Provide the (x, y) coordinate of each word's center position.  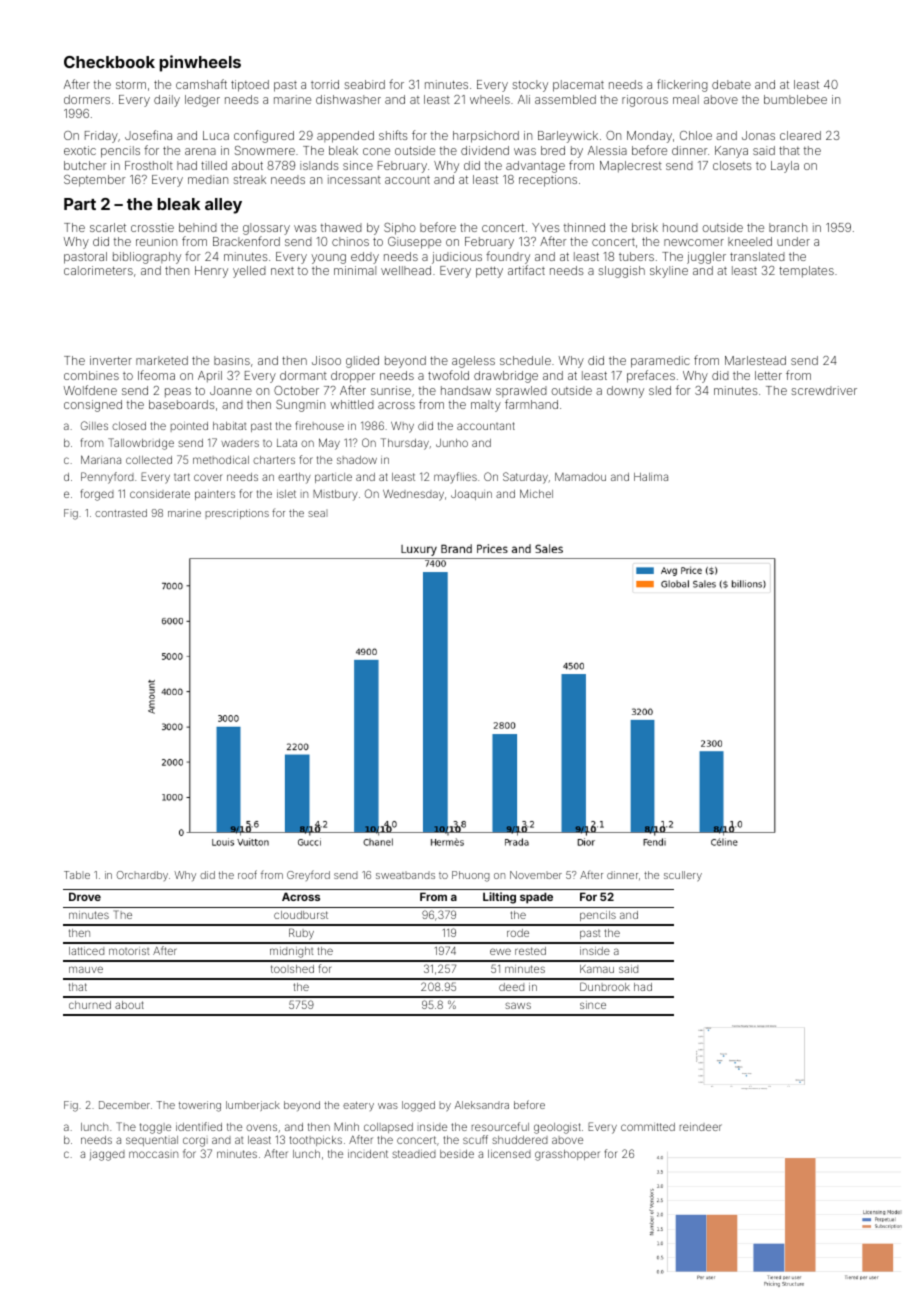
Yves (546, 227)
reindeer (701, 1127)
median (208, 179)
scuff (475, 1139)
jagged (107, 1155)
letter (768, 375)
